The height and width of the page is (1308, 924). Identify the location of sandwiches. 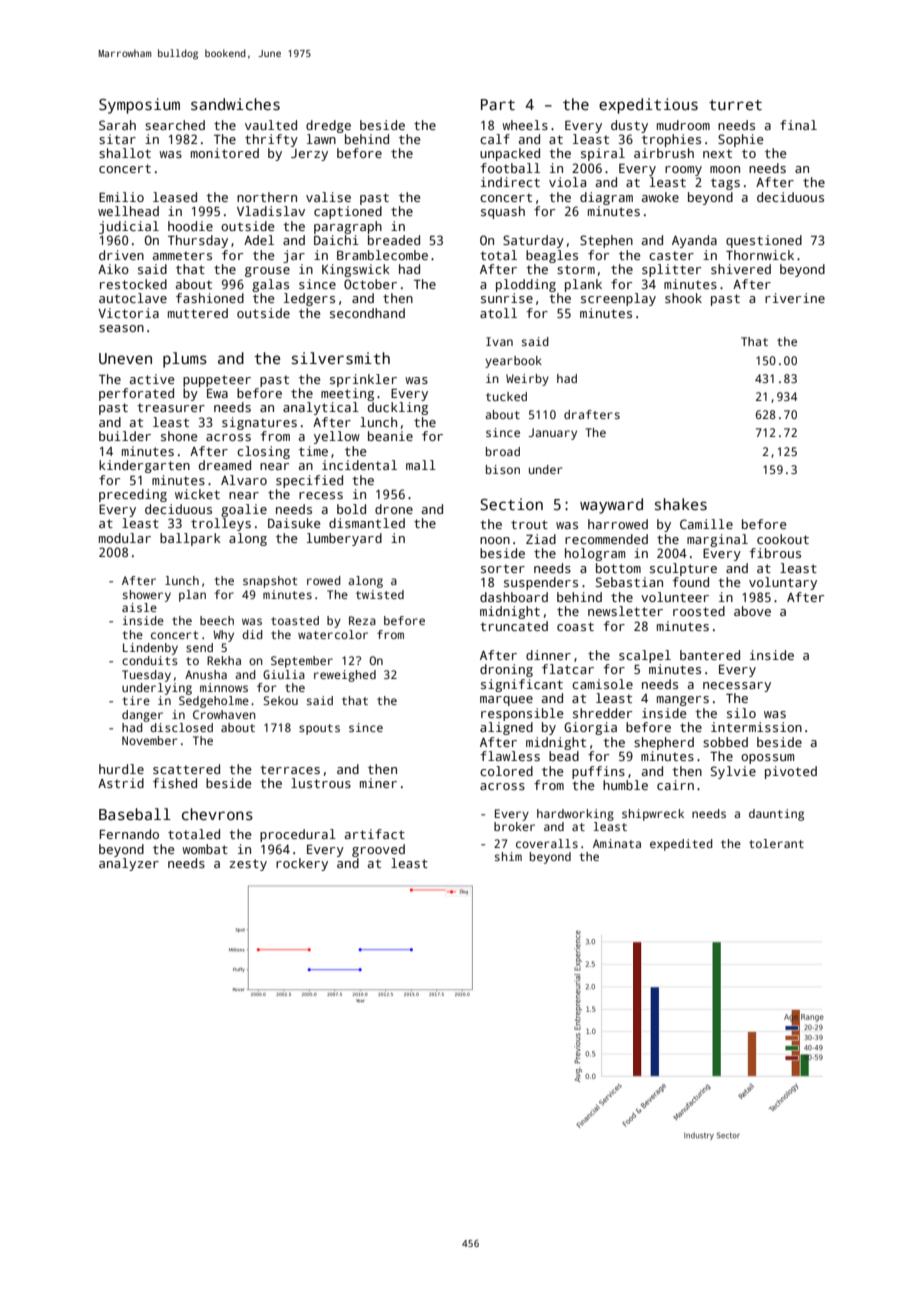
(235, 104).
